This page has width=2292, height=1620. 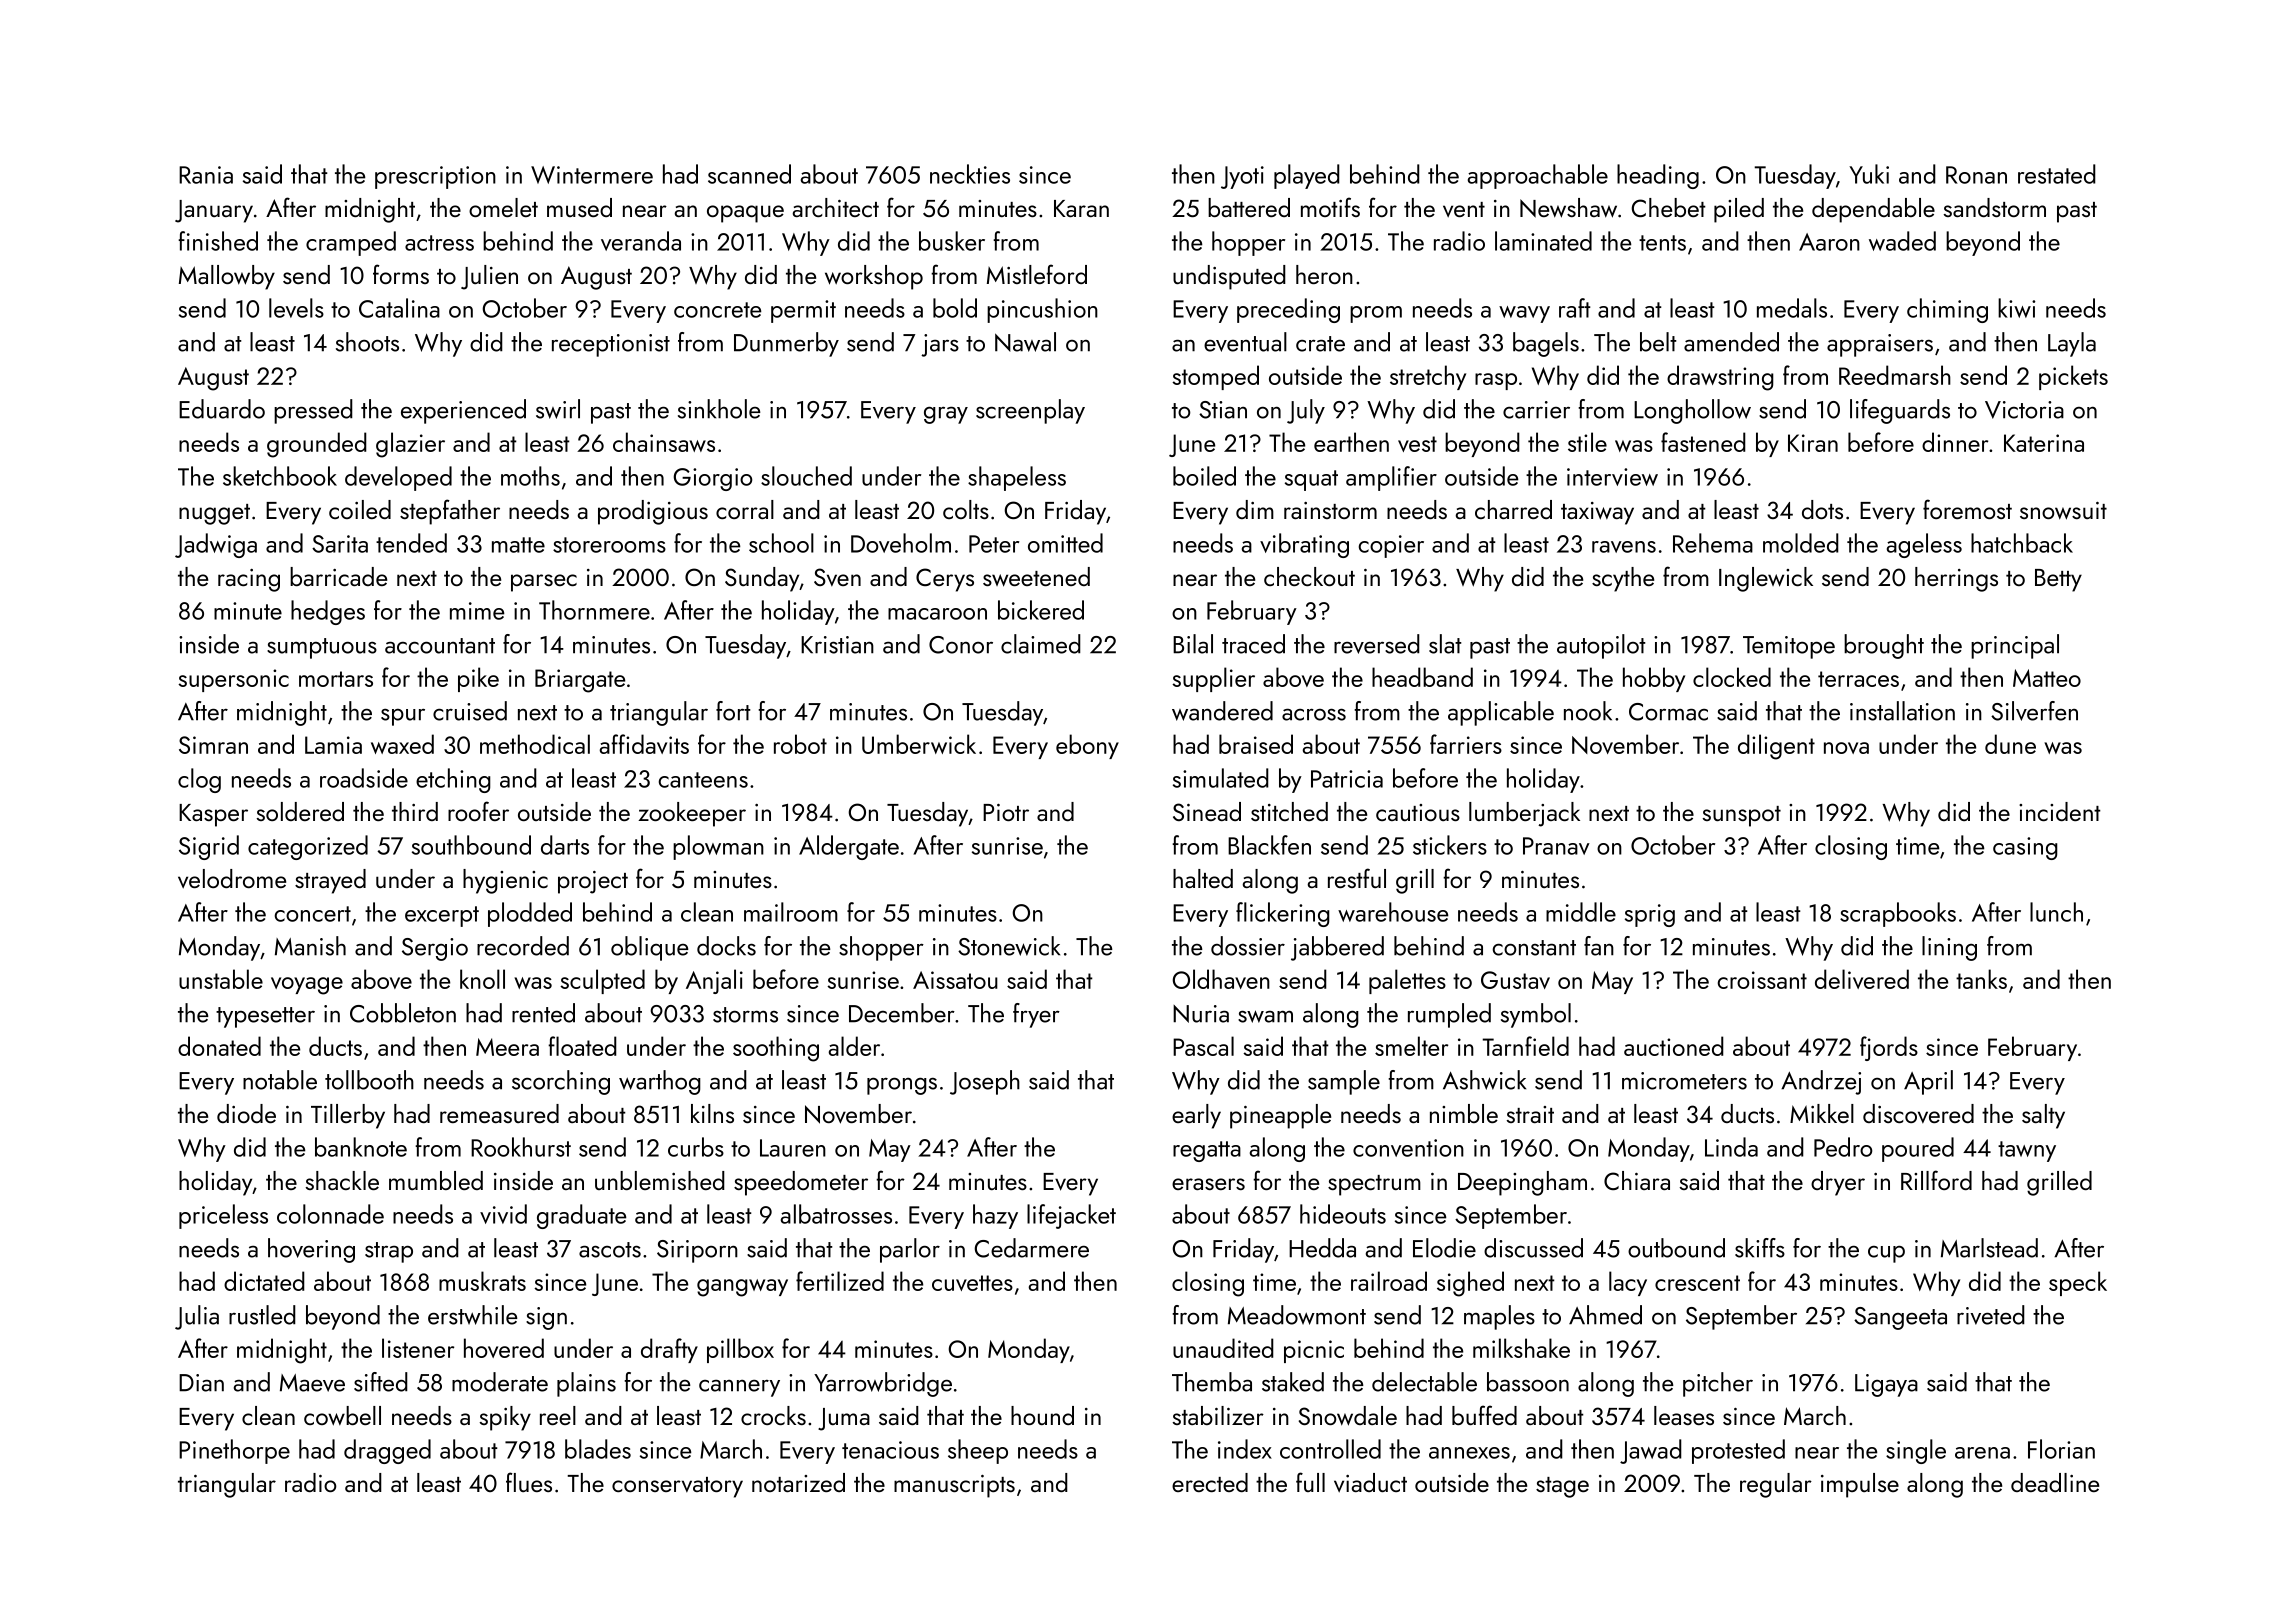 What do you see at coordinates (1376, 314) in the page?
I see `prom` at bounding box center [1376, 314].
